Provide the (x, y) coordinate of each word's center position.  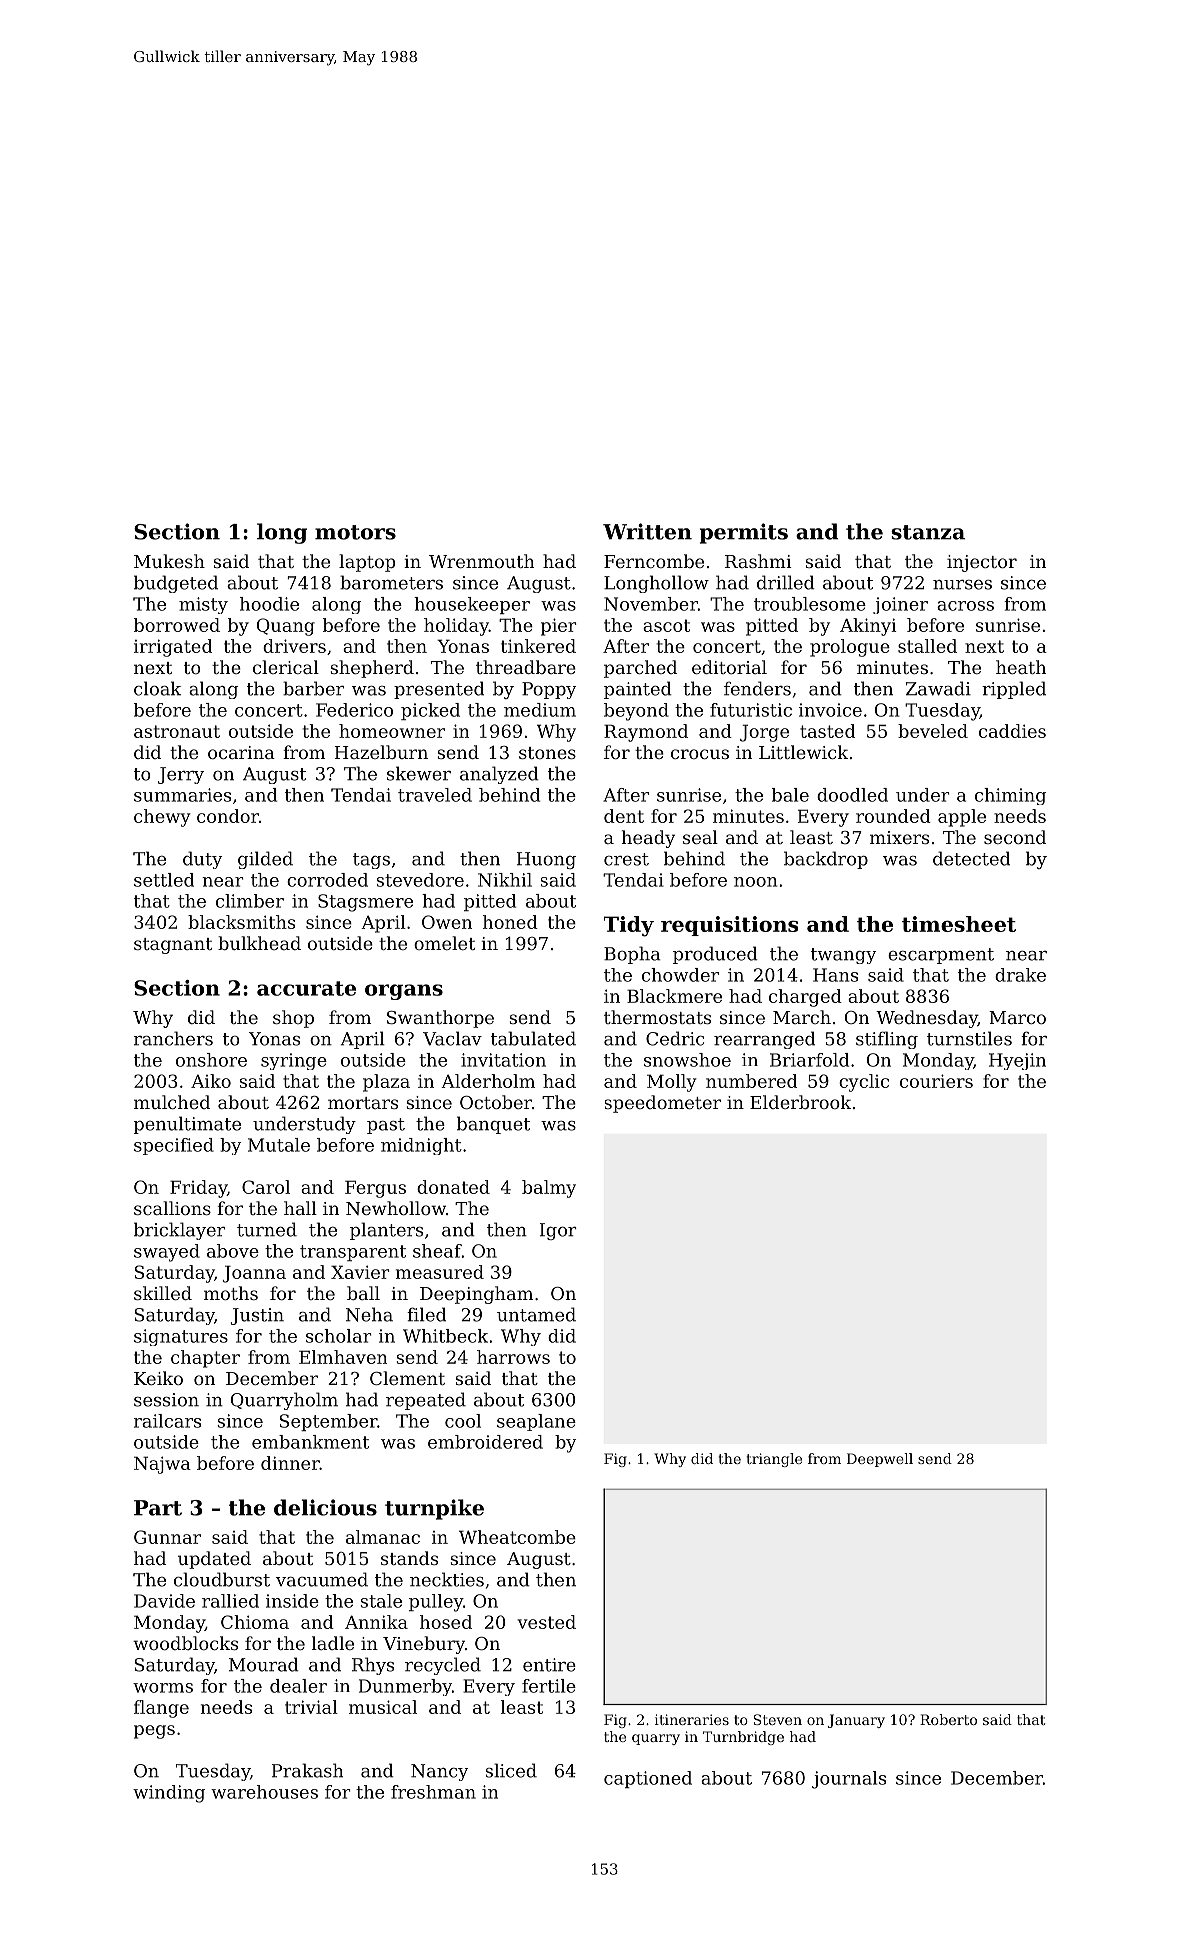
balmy (549, 1189)
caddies (1012, 731)
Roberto (948, 1719)
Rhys (373, 1666)
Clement (407, 1378)
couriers (936, 1081)
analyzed (499, 775)
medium (540, 710)
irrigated (173, 648)
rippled (1014, 690)
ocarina (241, 752)
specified (174, 1146)
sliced (511, 1770)
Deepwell (880, 1460)
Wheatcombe (517, 1537)
